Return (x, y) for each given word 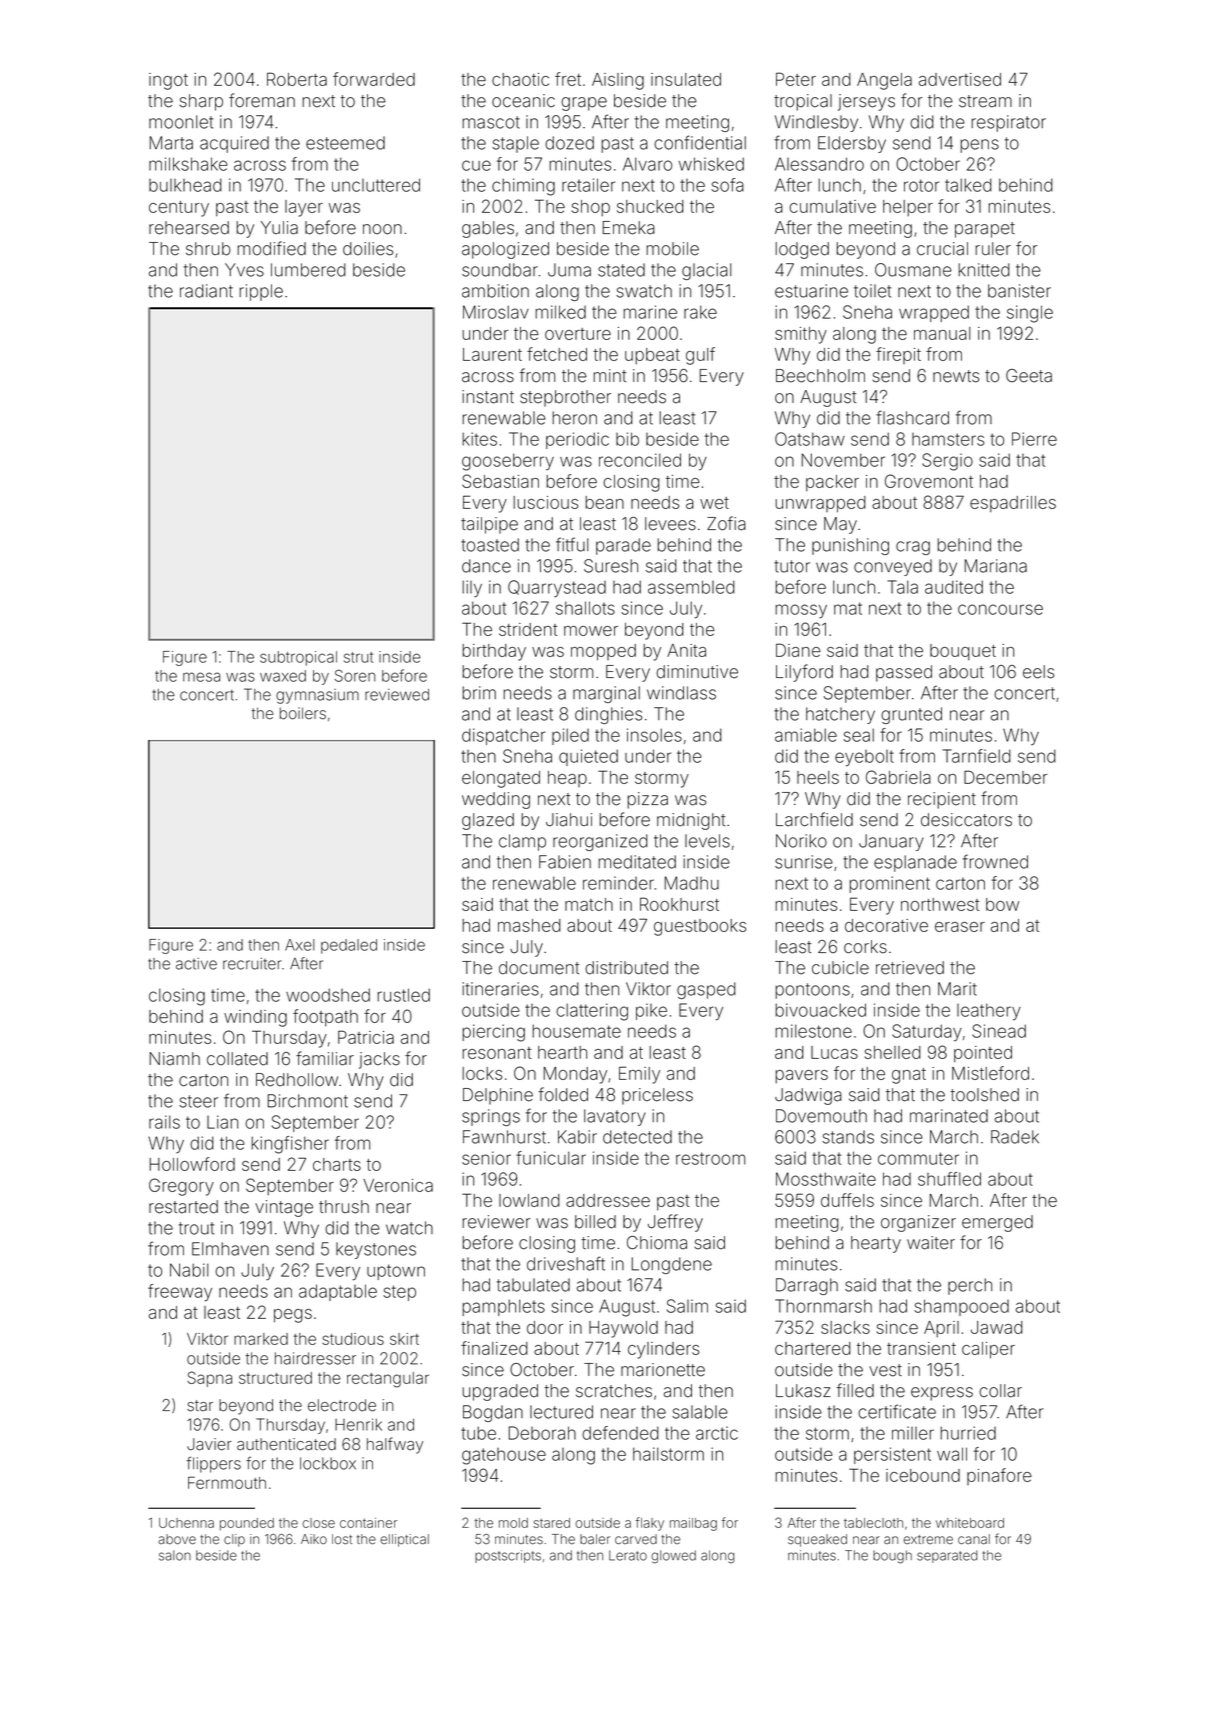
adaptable (338, 1292)
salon (175, 1555)
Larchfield (814, 819)
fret (568, 79)
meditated (637, 862)
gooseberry (508, 462)
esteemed (345, 143)
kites (479, 439)
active (196, 964)
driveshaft (566, 1263)
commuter (918, 1158)
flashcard (912, 417)
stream (985, 101)
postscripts (508, 1556)
